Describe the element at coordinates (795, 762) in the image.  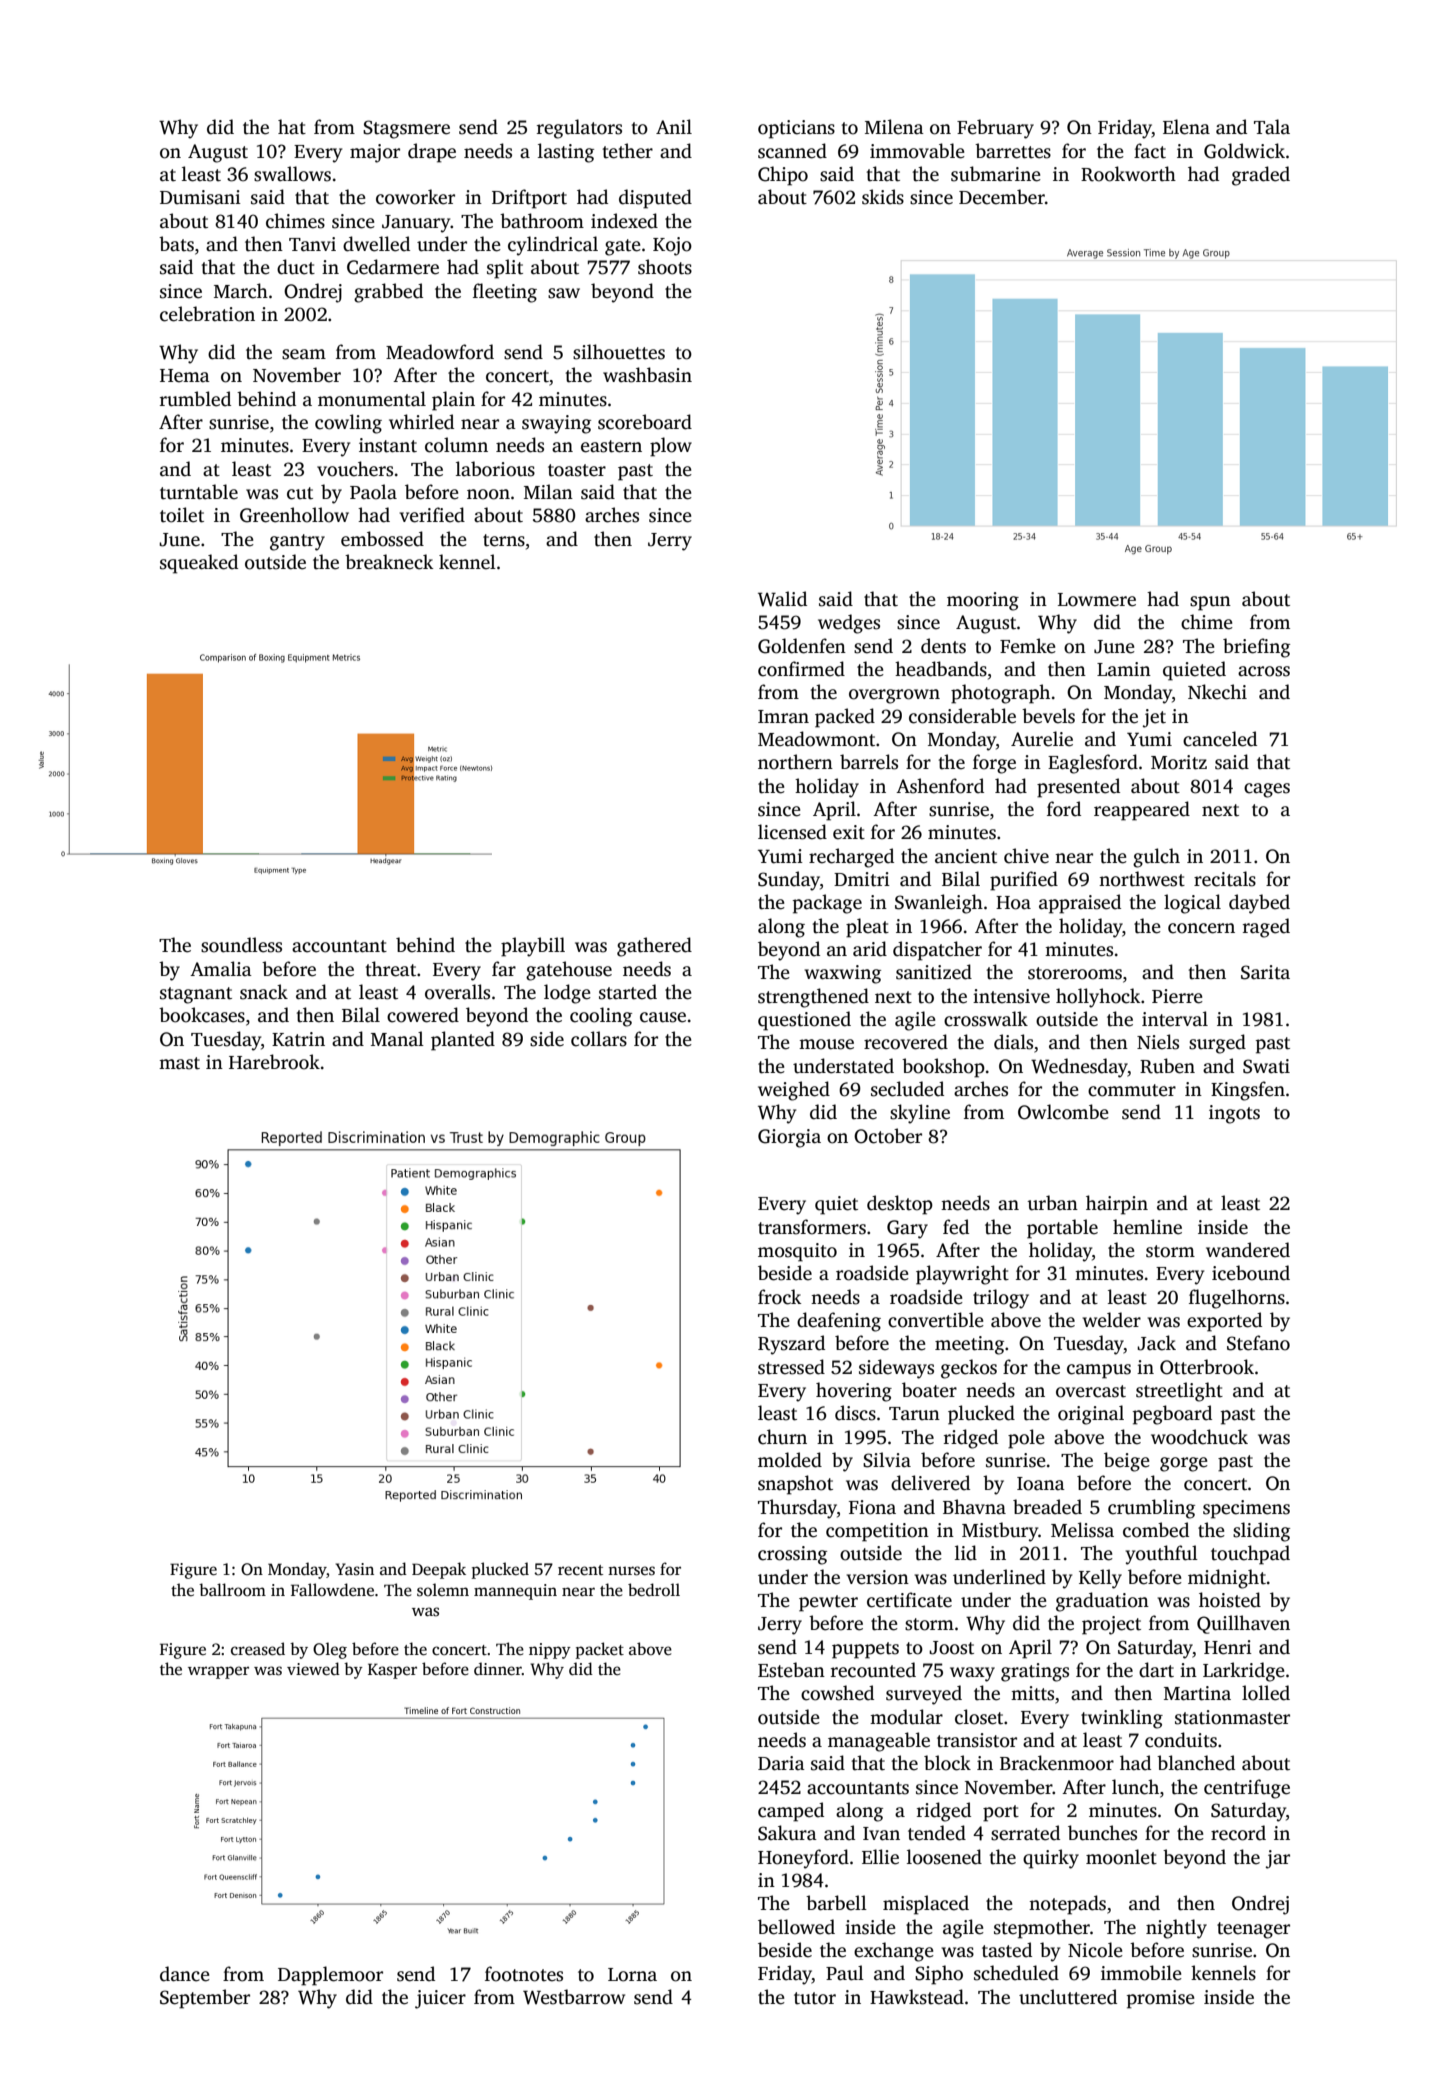
I see `northern` at that location.
